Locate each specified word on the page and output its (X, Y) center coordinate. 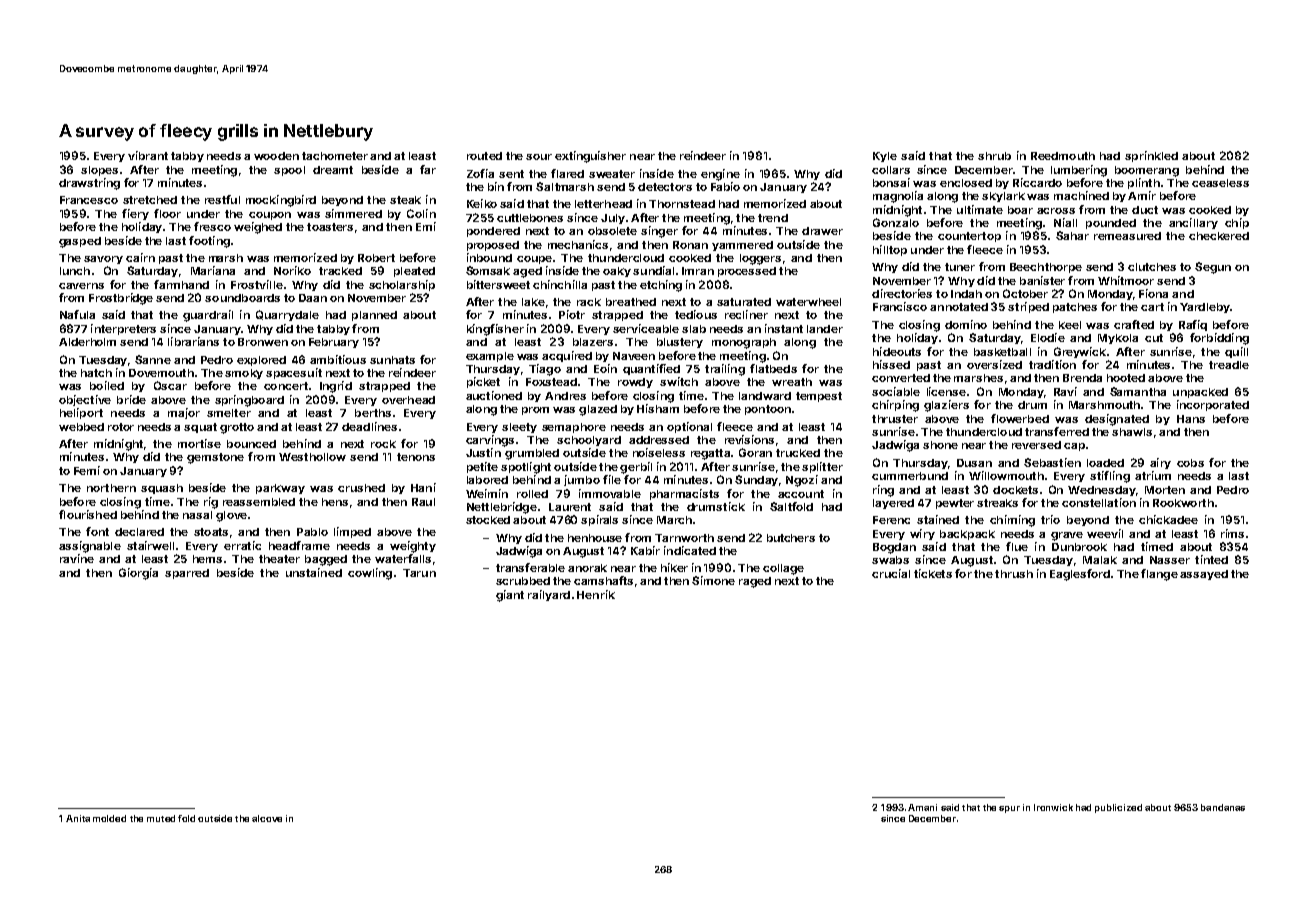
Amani (922, 807)
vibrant (148, 155)
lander (825, 329)
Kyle (885, 157)
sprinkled (1151, 156)
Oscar (170, 385)
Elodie (1048, 337)
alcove (267, 818)
